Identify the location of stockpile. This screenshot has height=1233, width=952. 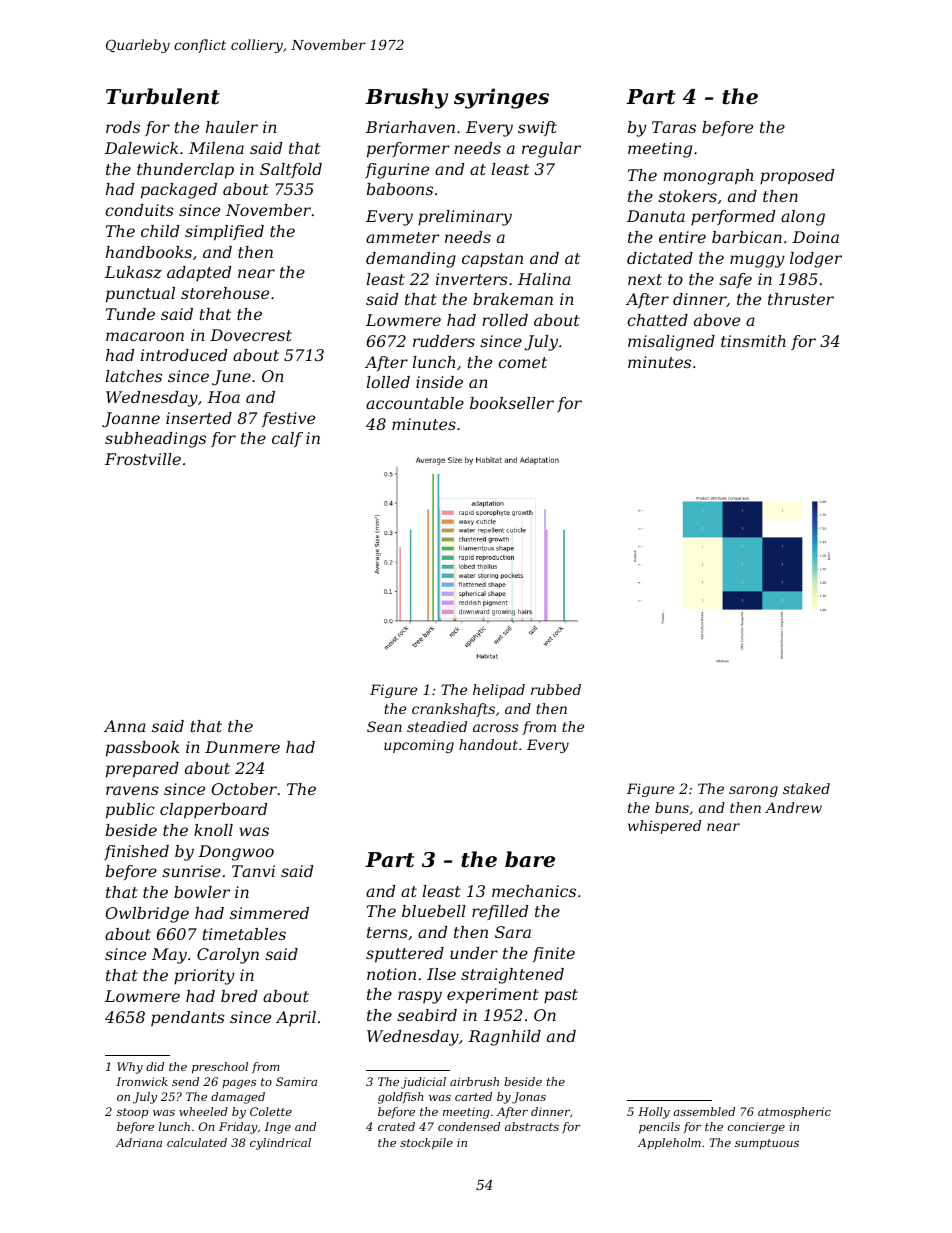
(426, 1144).
